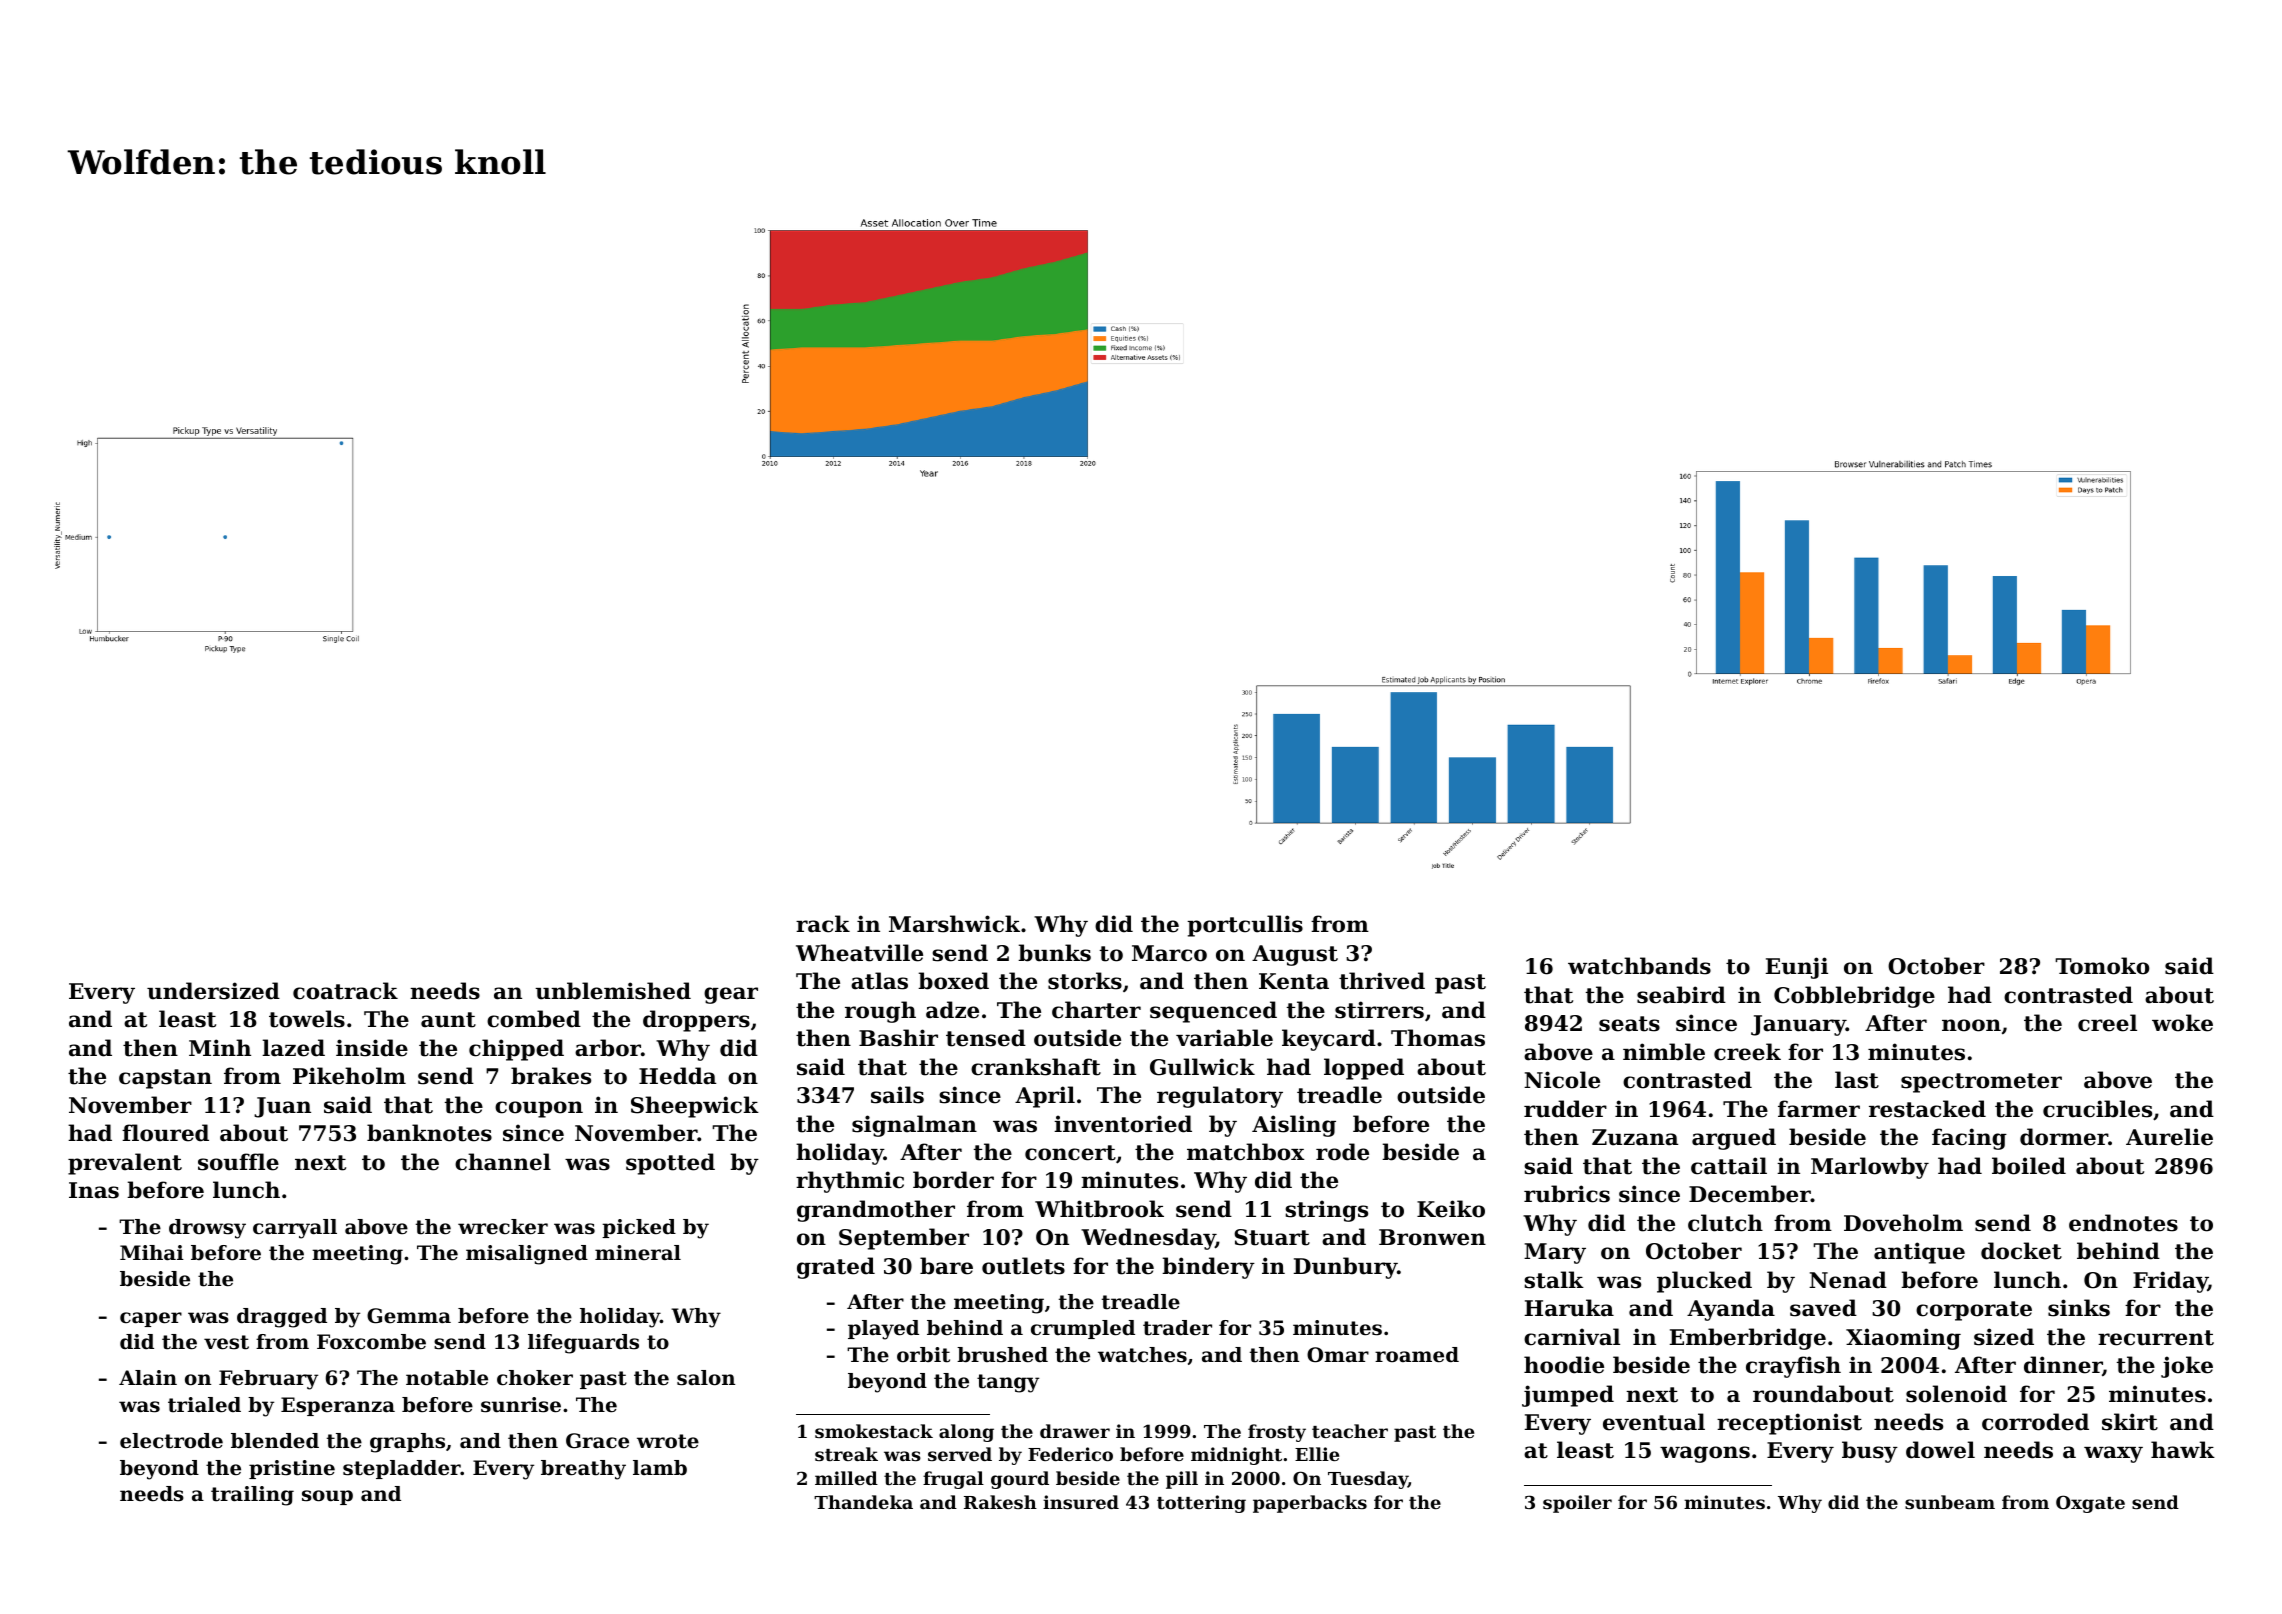 This image has height=1614, width=2282. What do you see at coordinates (295, 1229) in the image?
I see `carryall` at bounding box center [295, 1229].
